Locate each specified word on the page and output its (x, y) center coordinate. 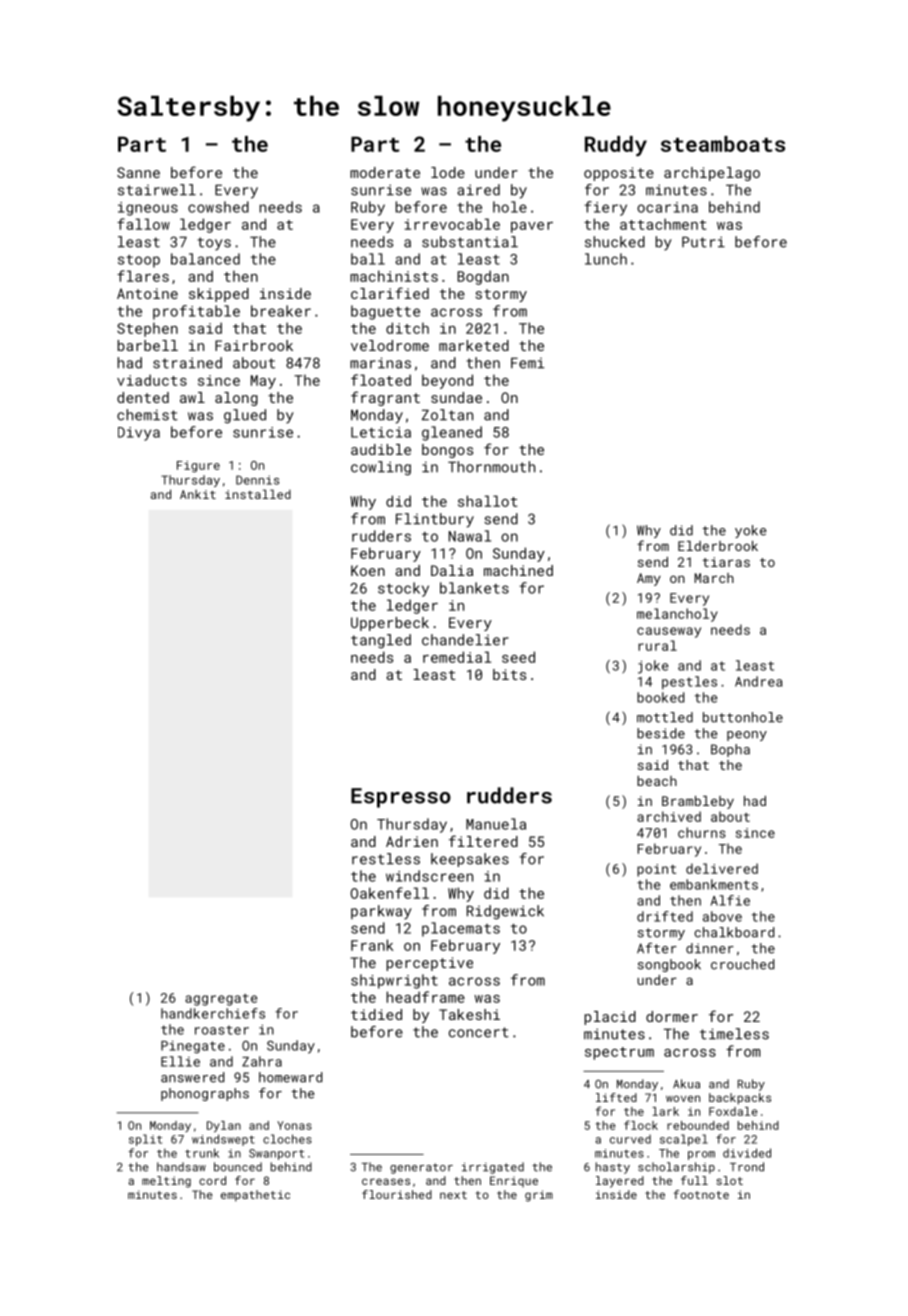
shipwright (394, 981)
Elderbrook (718, 546)
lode (448, 172)
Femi (527, 363)
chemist (147, 415)
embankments (714, 884)
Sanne (138, 172)
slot (729, 1180)
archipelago (712, 174)
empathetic (255, 1196)
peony (747, 736)
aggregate (221, 1000)
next (453, 1195)
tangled (381, 641)
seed (518, 657)
